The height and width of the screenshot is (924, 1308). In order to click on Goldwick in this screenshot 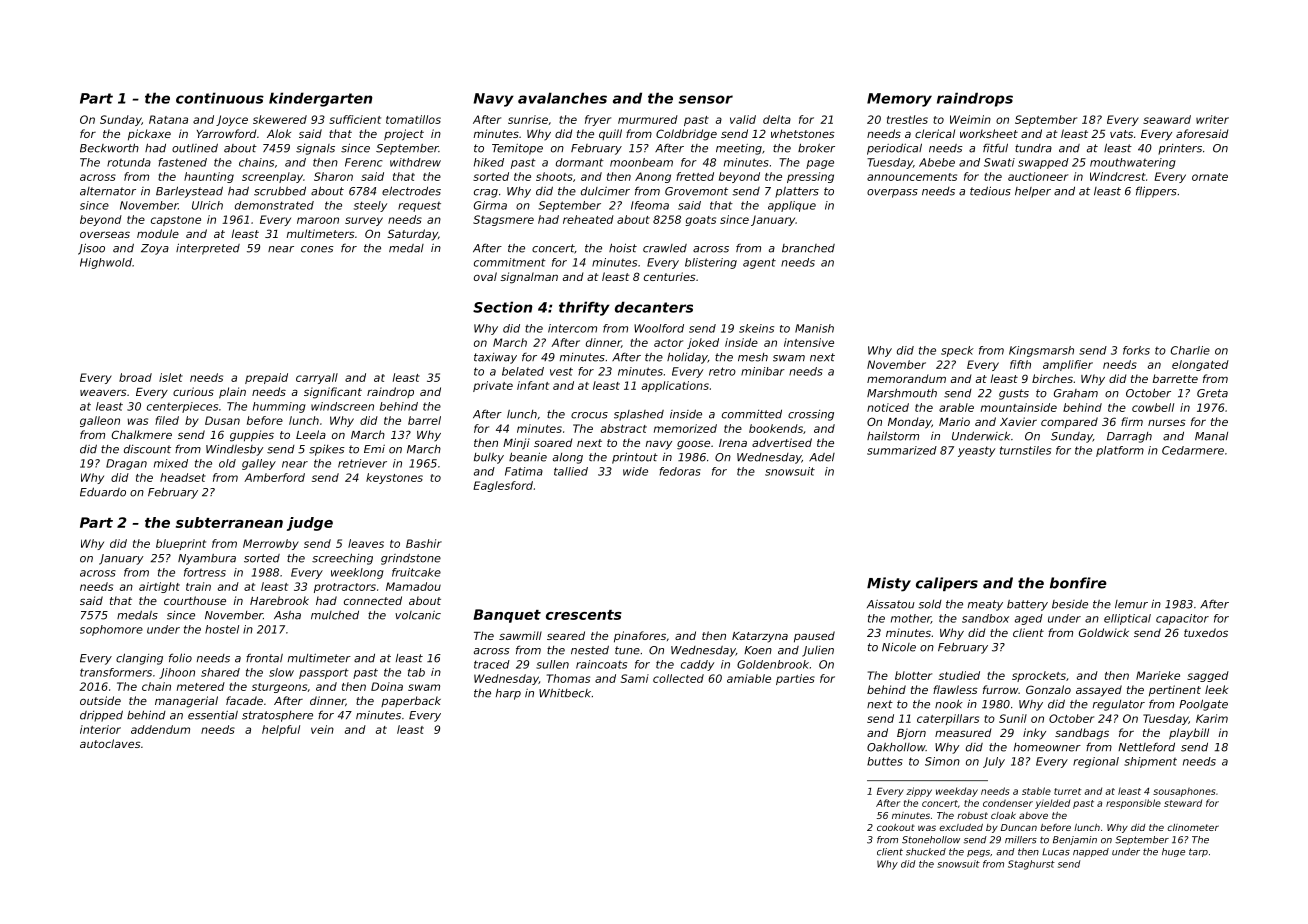, I will do `click(1104, 632)`.
